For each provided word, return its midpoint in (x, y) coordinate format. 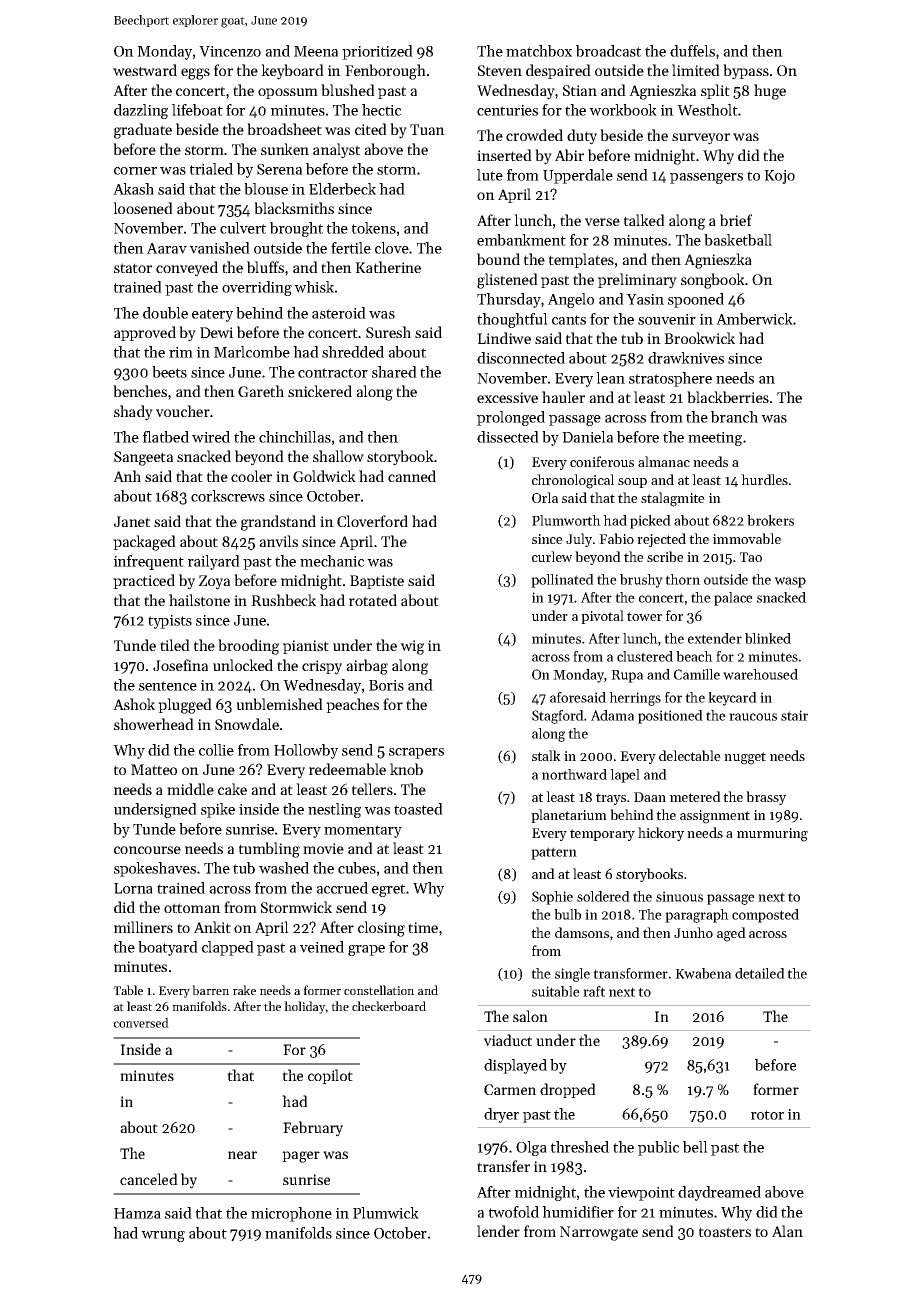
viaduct (508, 1040)
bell (695, 1147)
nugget (745, 758)
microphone (291, 1214)
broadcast (608, 51)
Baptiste (377, 582)
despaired (558, 71)
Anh (127, 476)
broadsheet (284, 129)
